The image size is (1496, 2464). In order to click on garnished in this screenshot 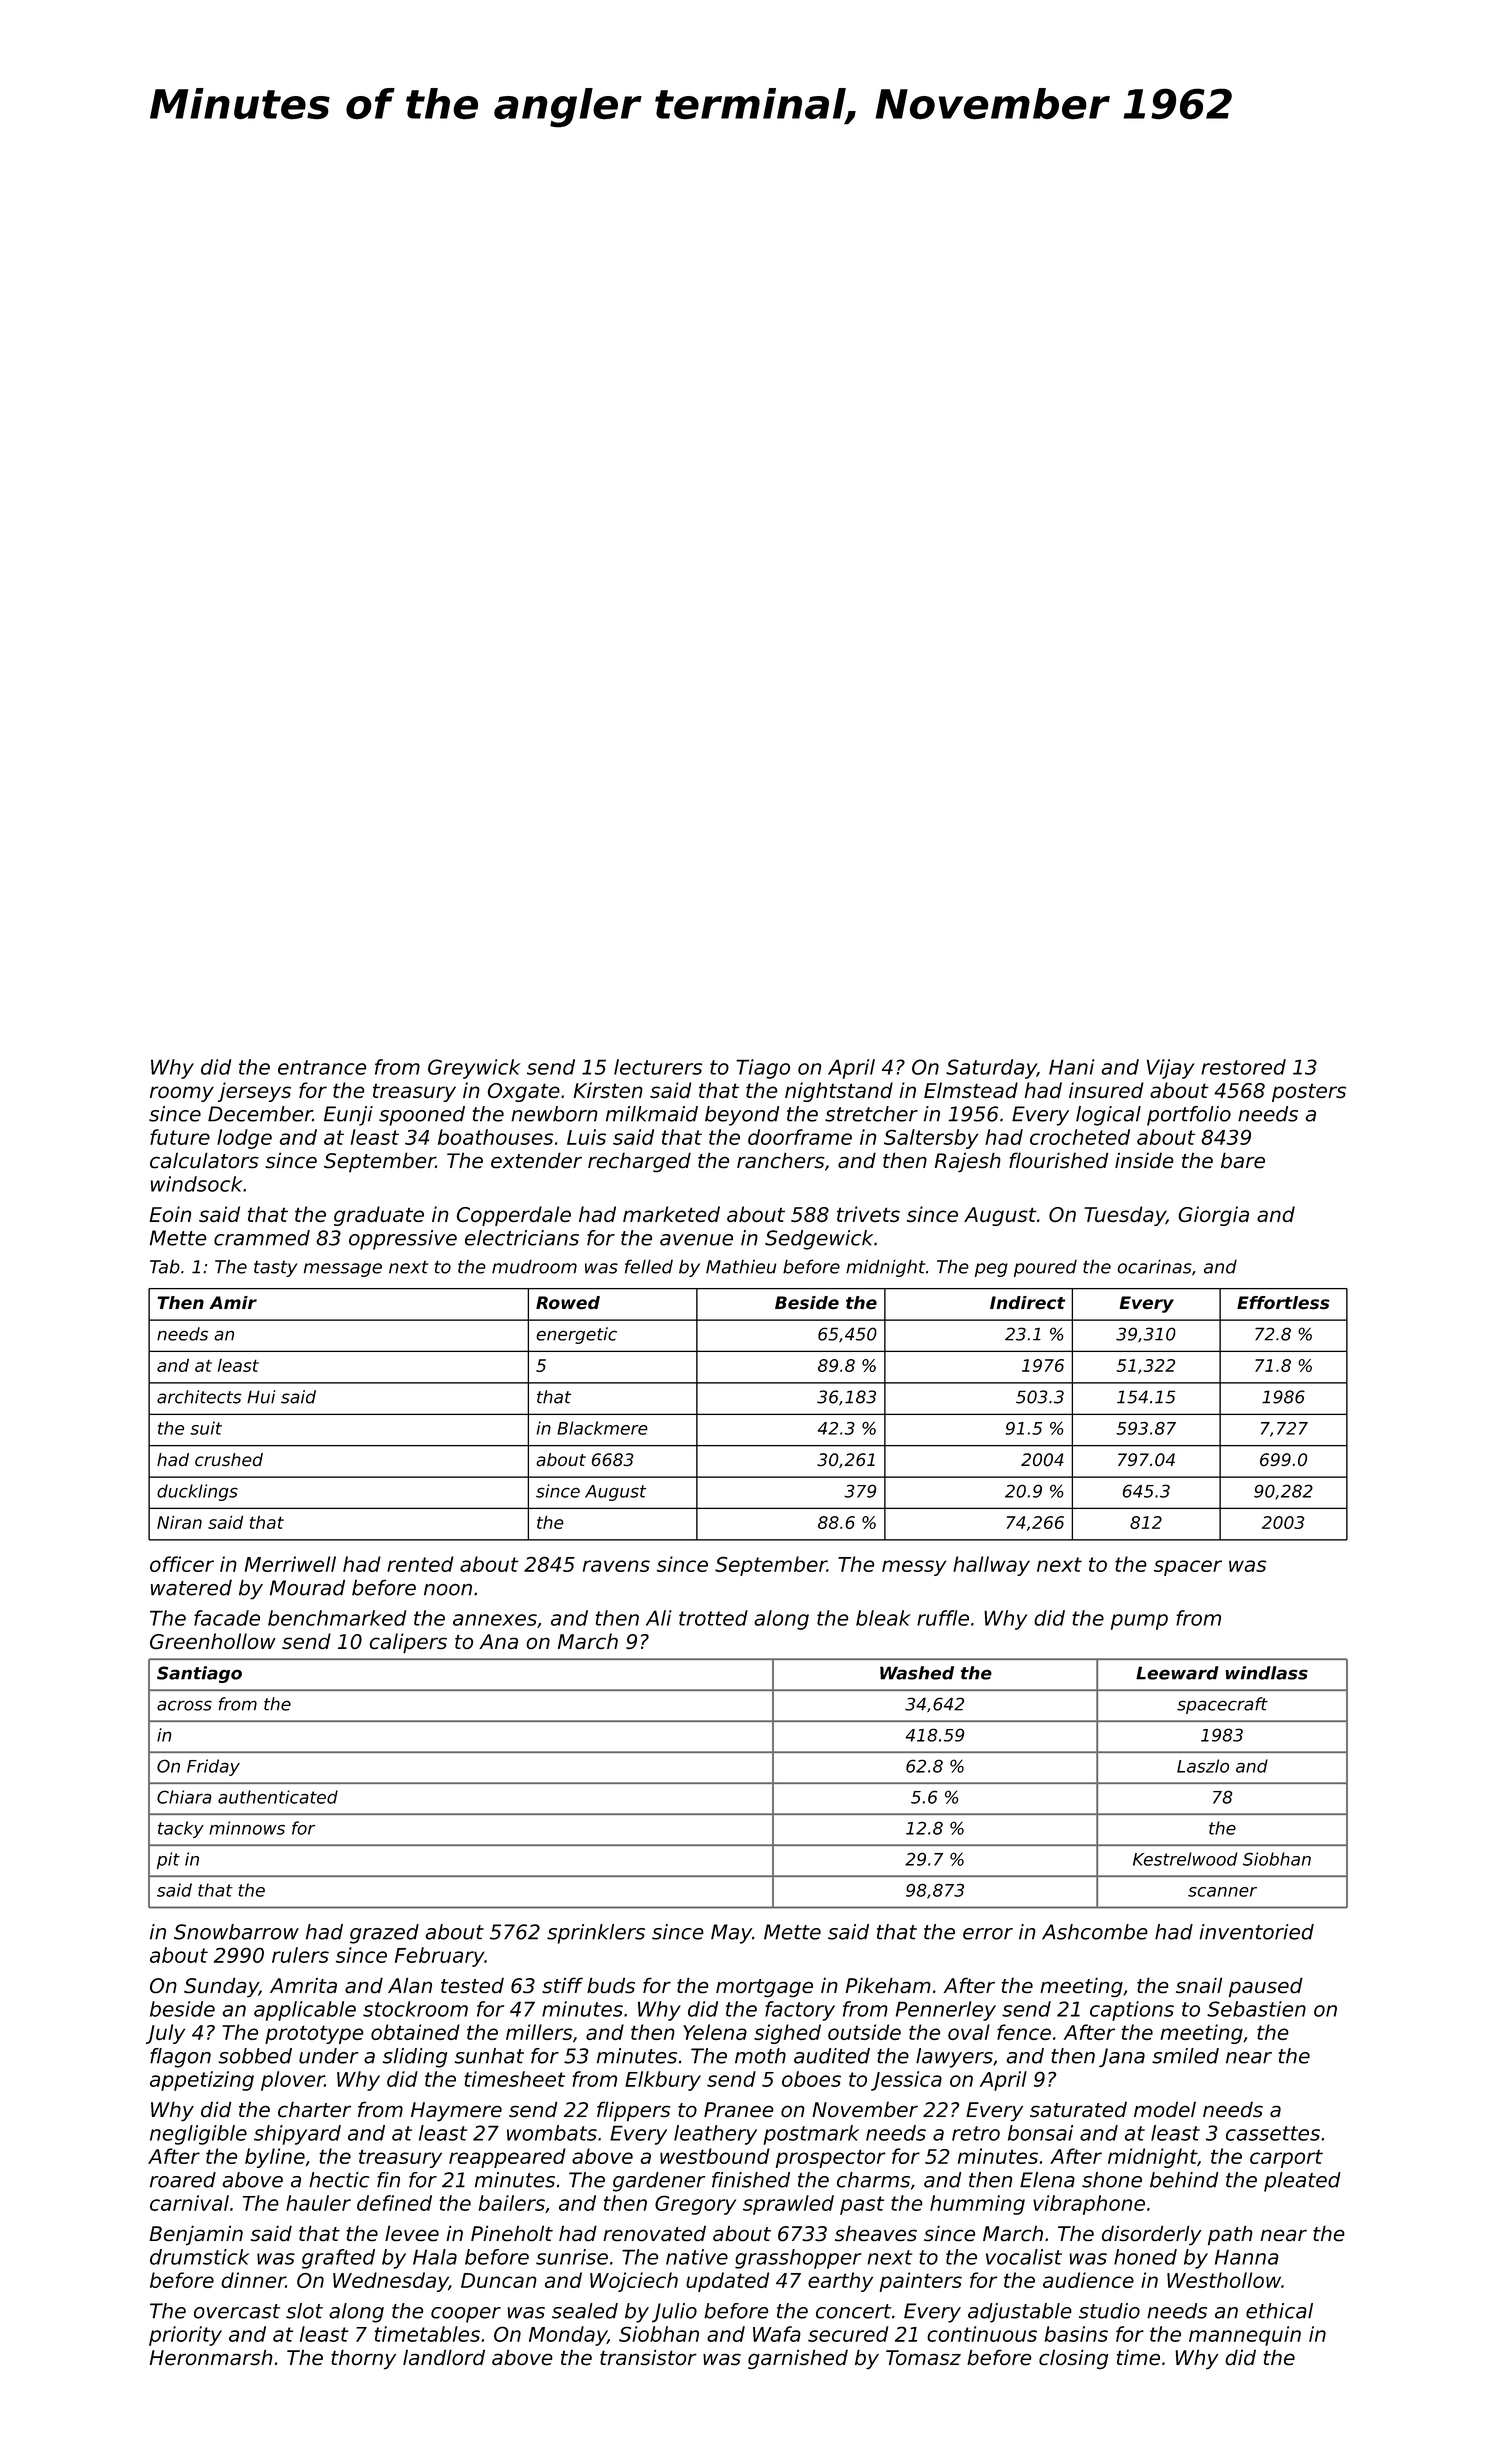, I will do `click(798, 2359)`.
